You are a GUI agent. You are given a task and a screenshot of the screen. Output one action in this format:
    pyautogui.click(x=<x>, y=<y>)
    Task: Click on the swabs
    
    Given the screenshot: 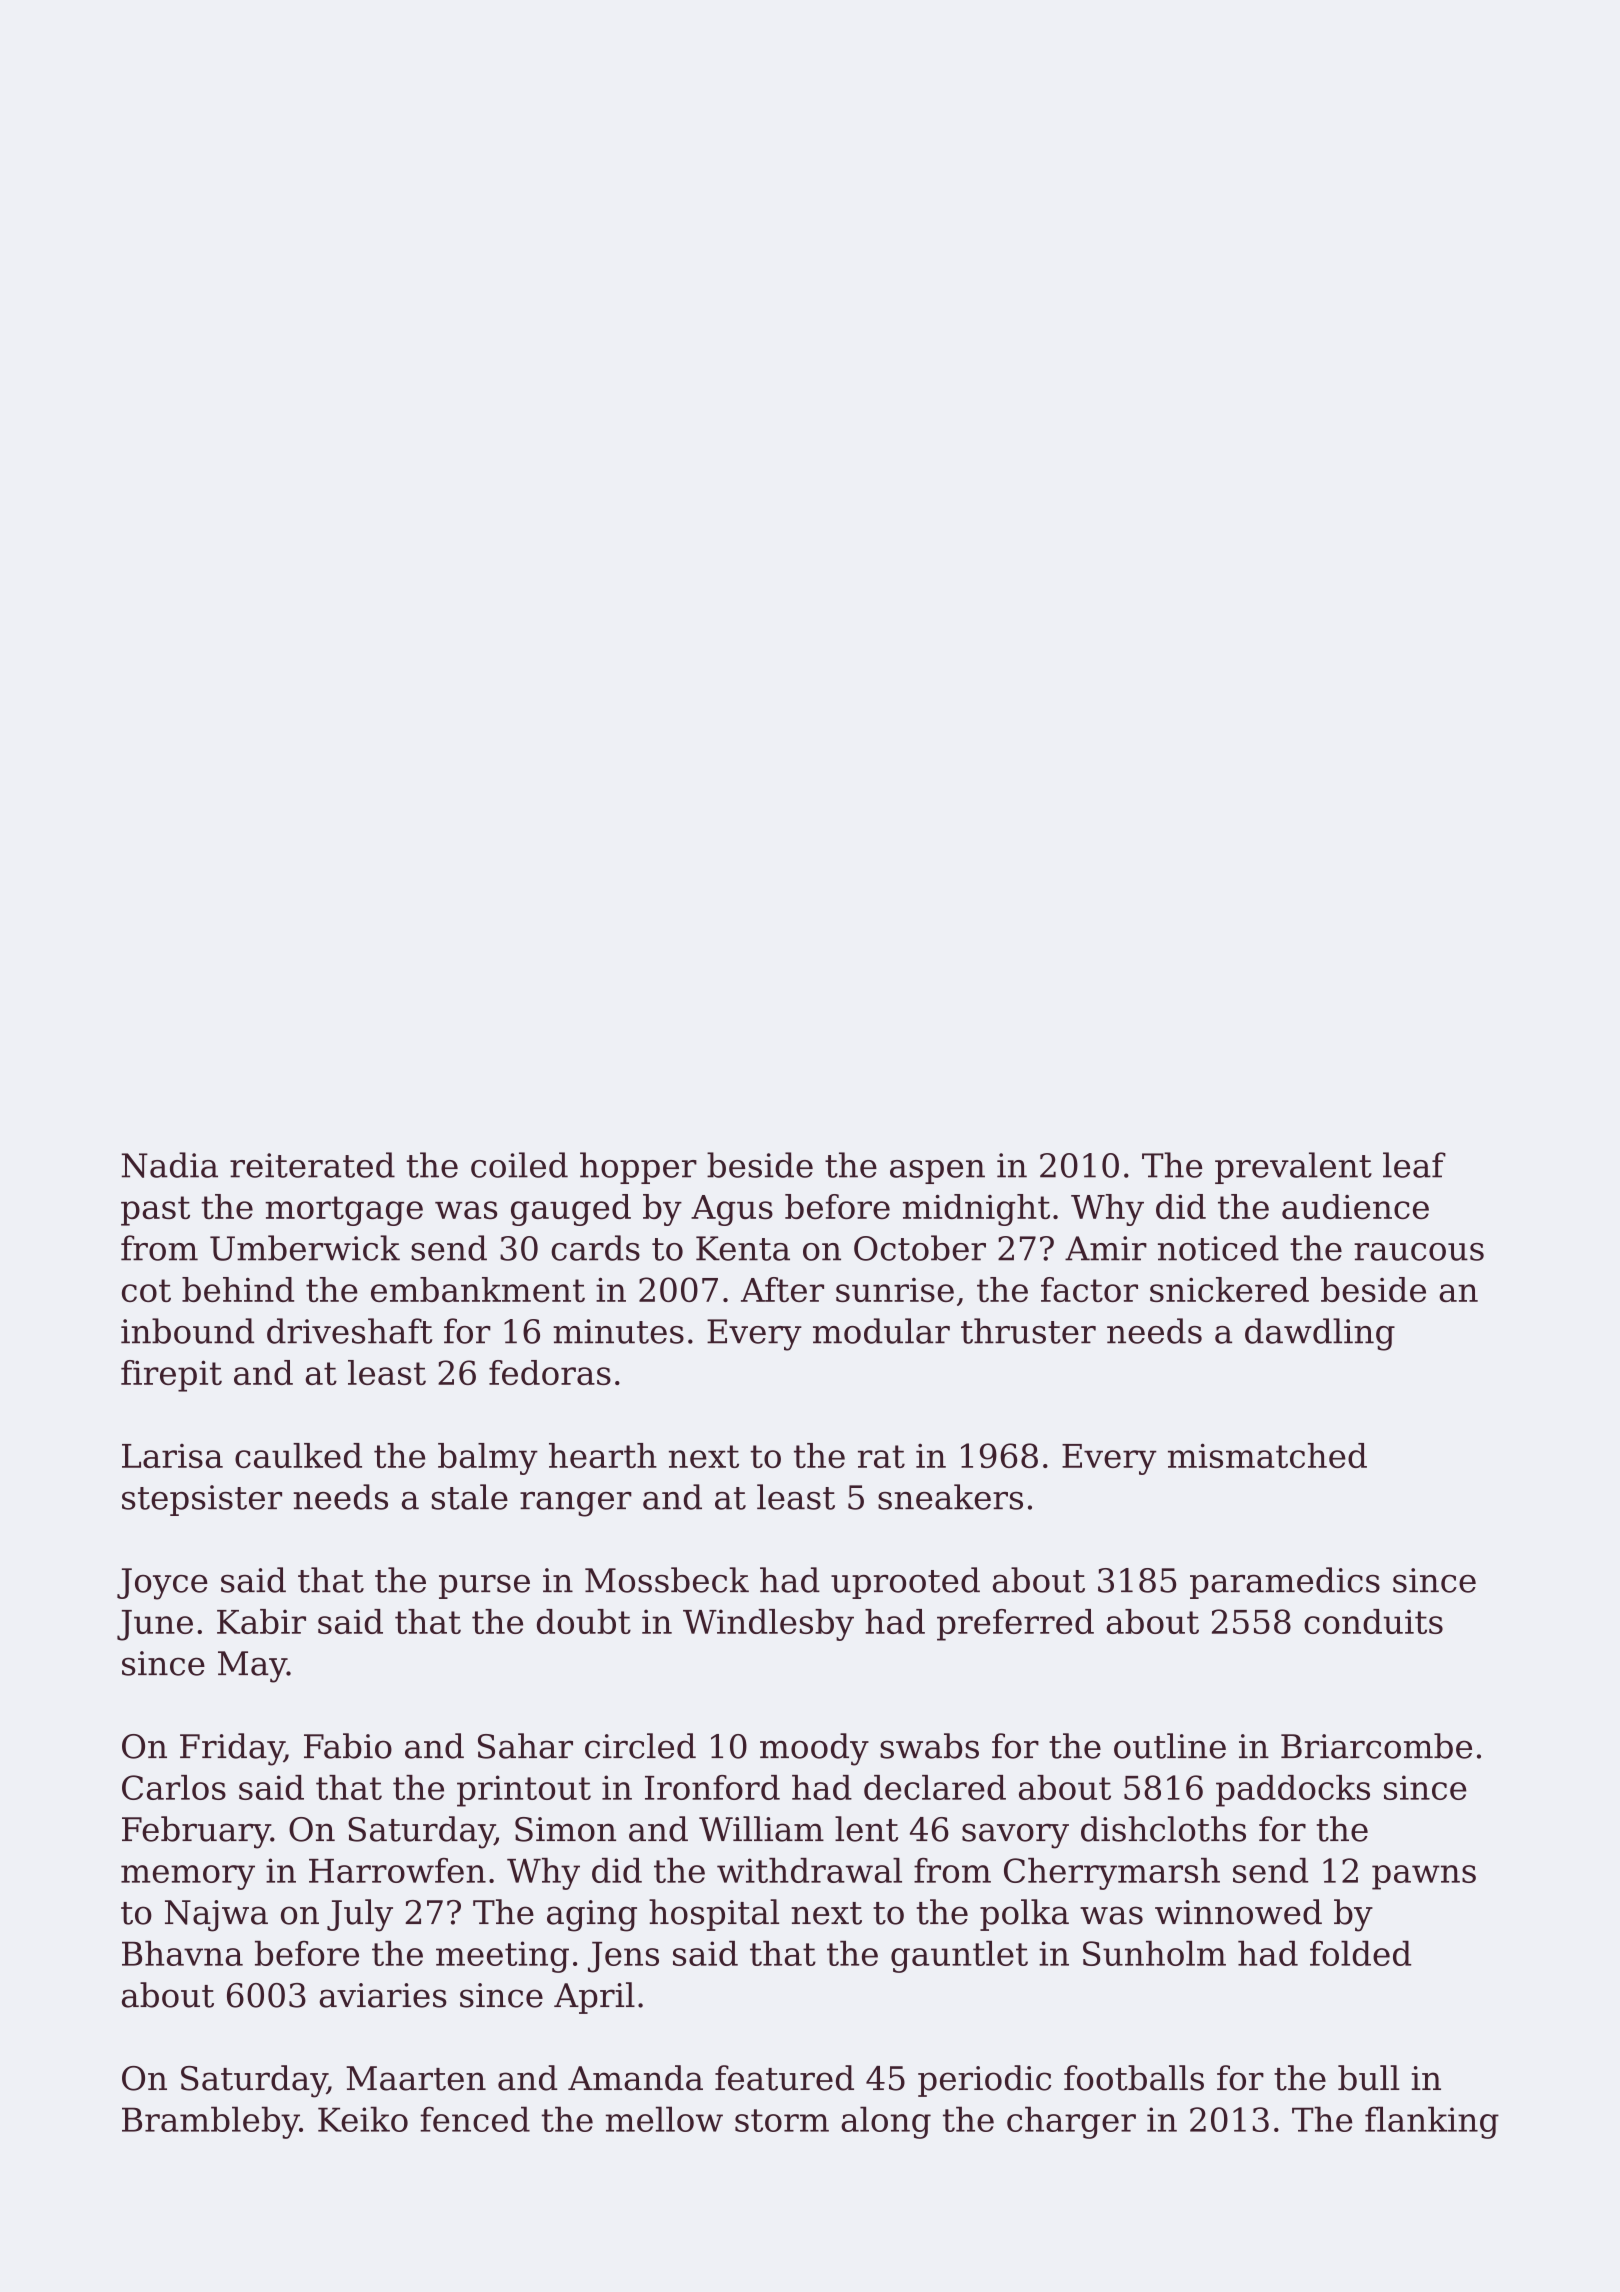 What is the action you would take?
    pyautogui.click(x=929, y=1746)
